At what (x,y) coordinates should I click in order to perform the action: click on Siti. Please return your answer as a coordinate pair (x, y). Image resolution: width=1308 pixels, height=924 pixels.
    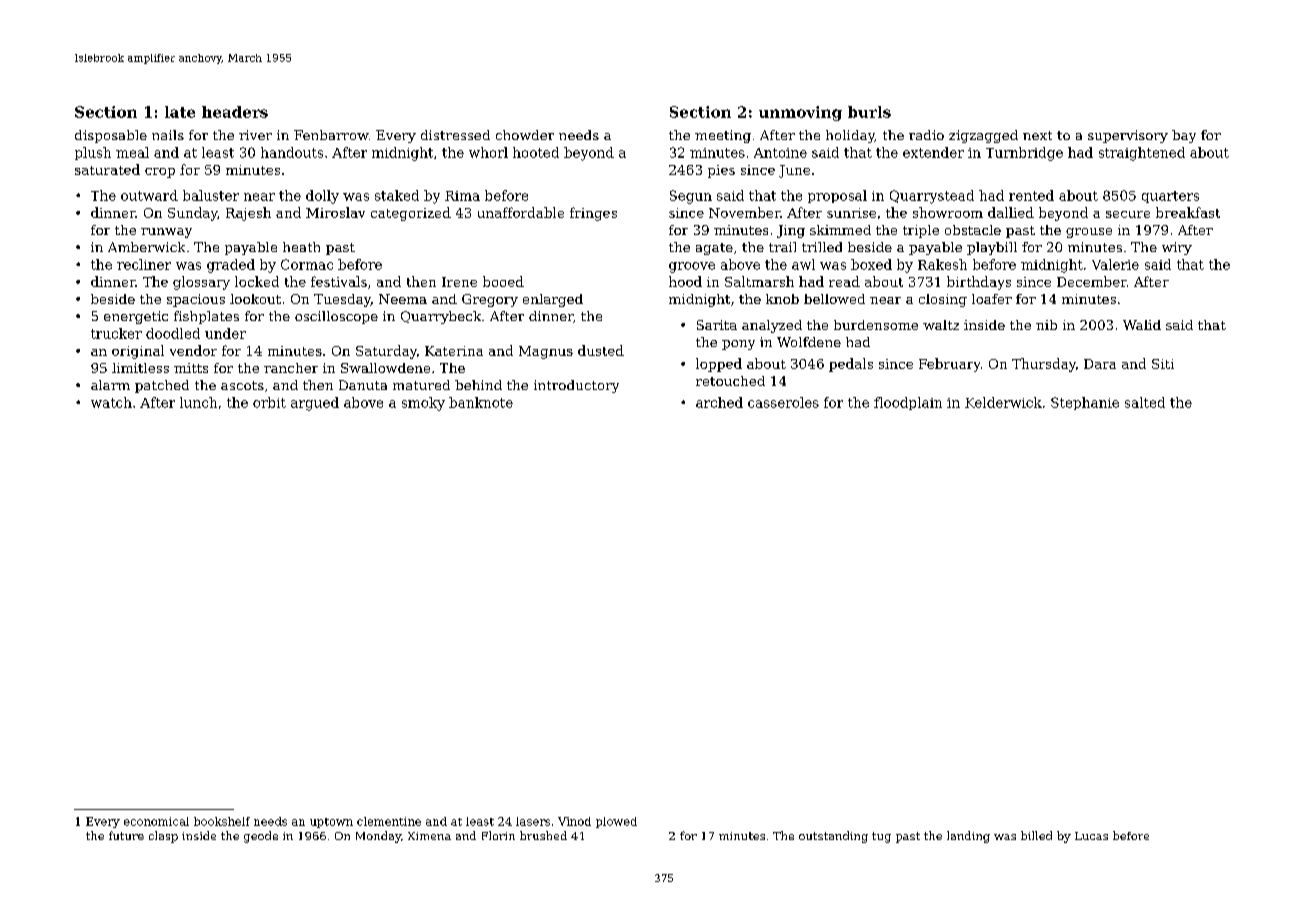
    Looking at the image, I should click on (1163, 364).
